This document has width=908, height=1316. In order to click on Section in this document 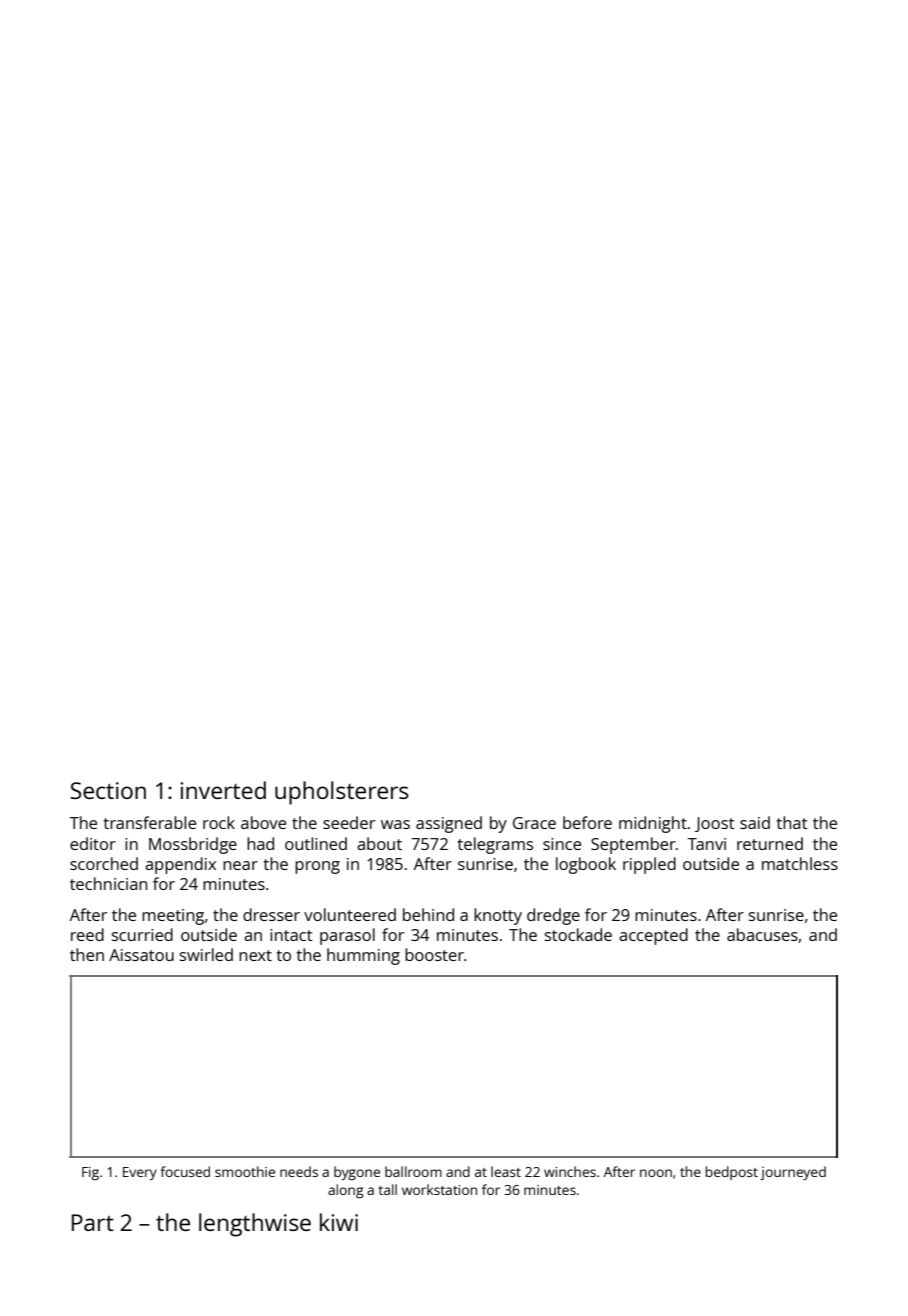, I will do `click(108, 790)`.
